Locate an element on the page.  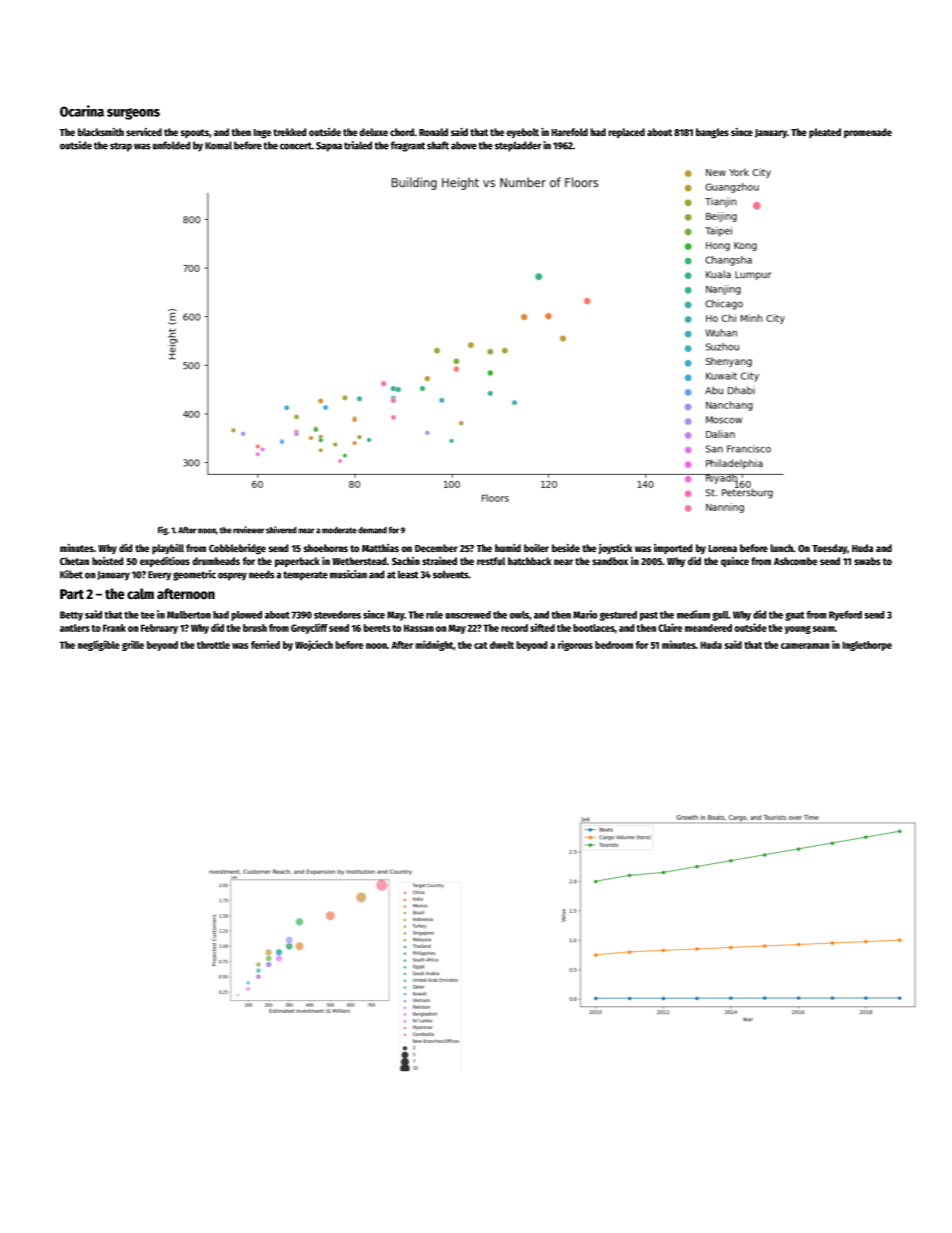
unfolded is located at coordinates (172, 145).
